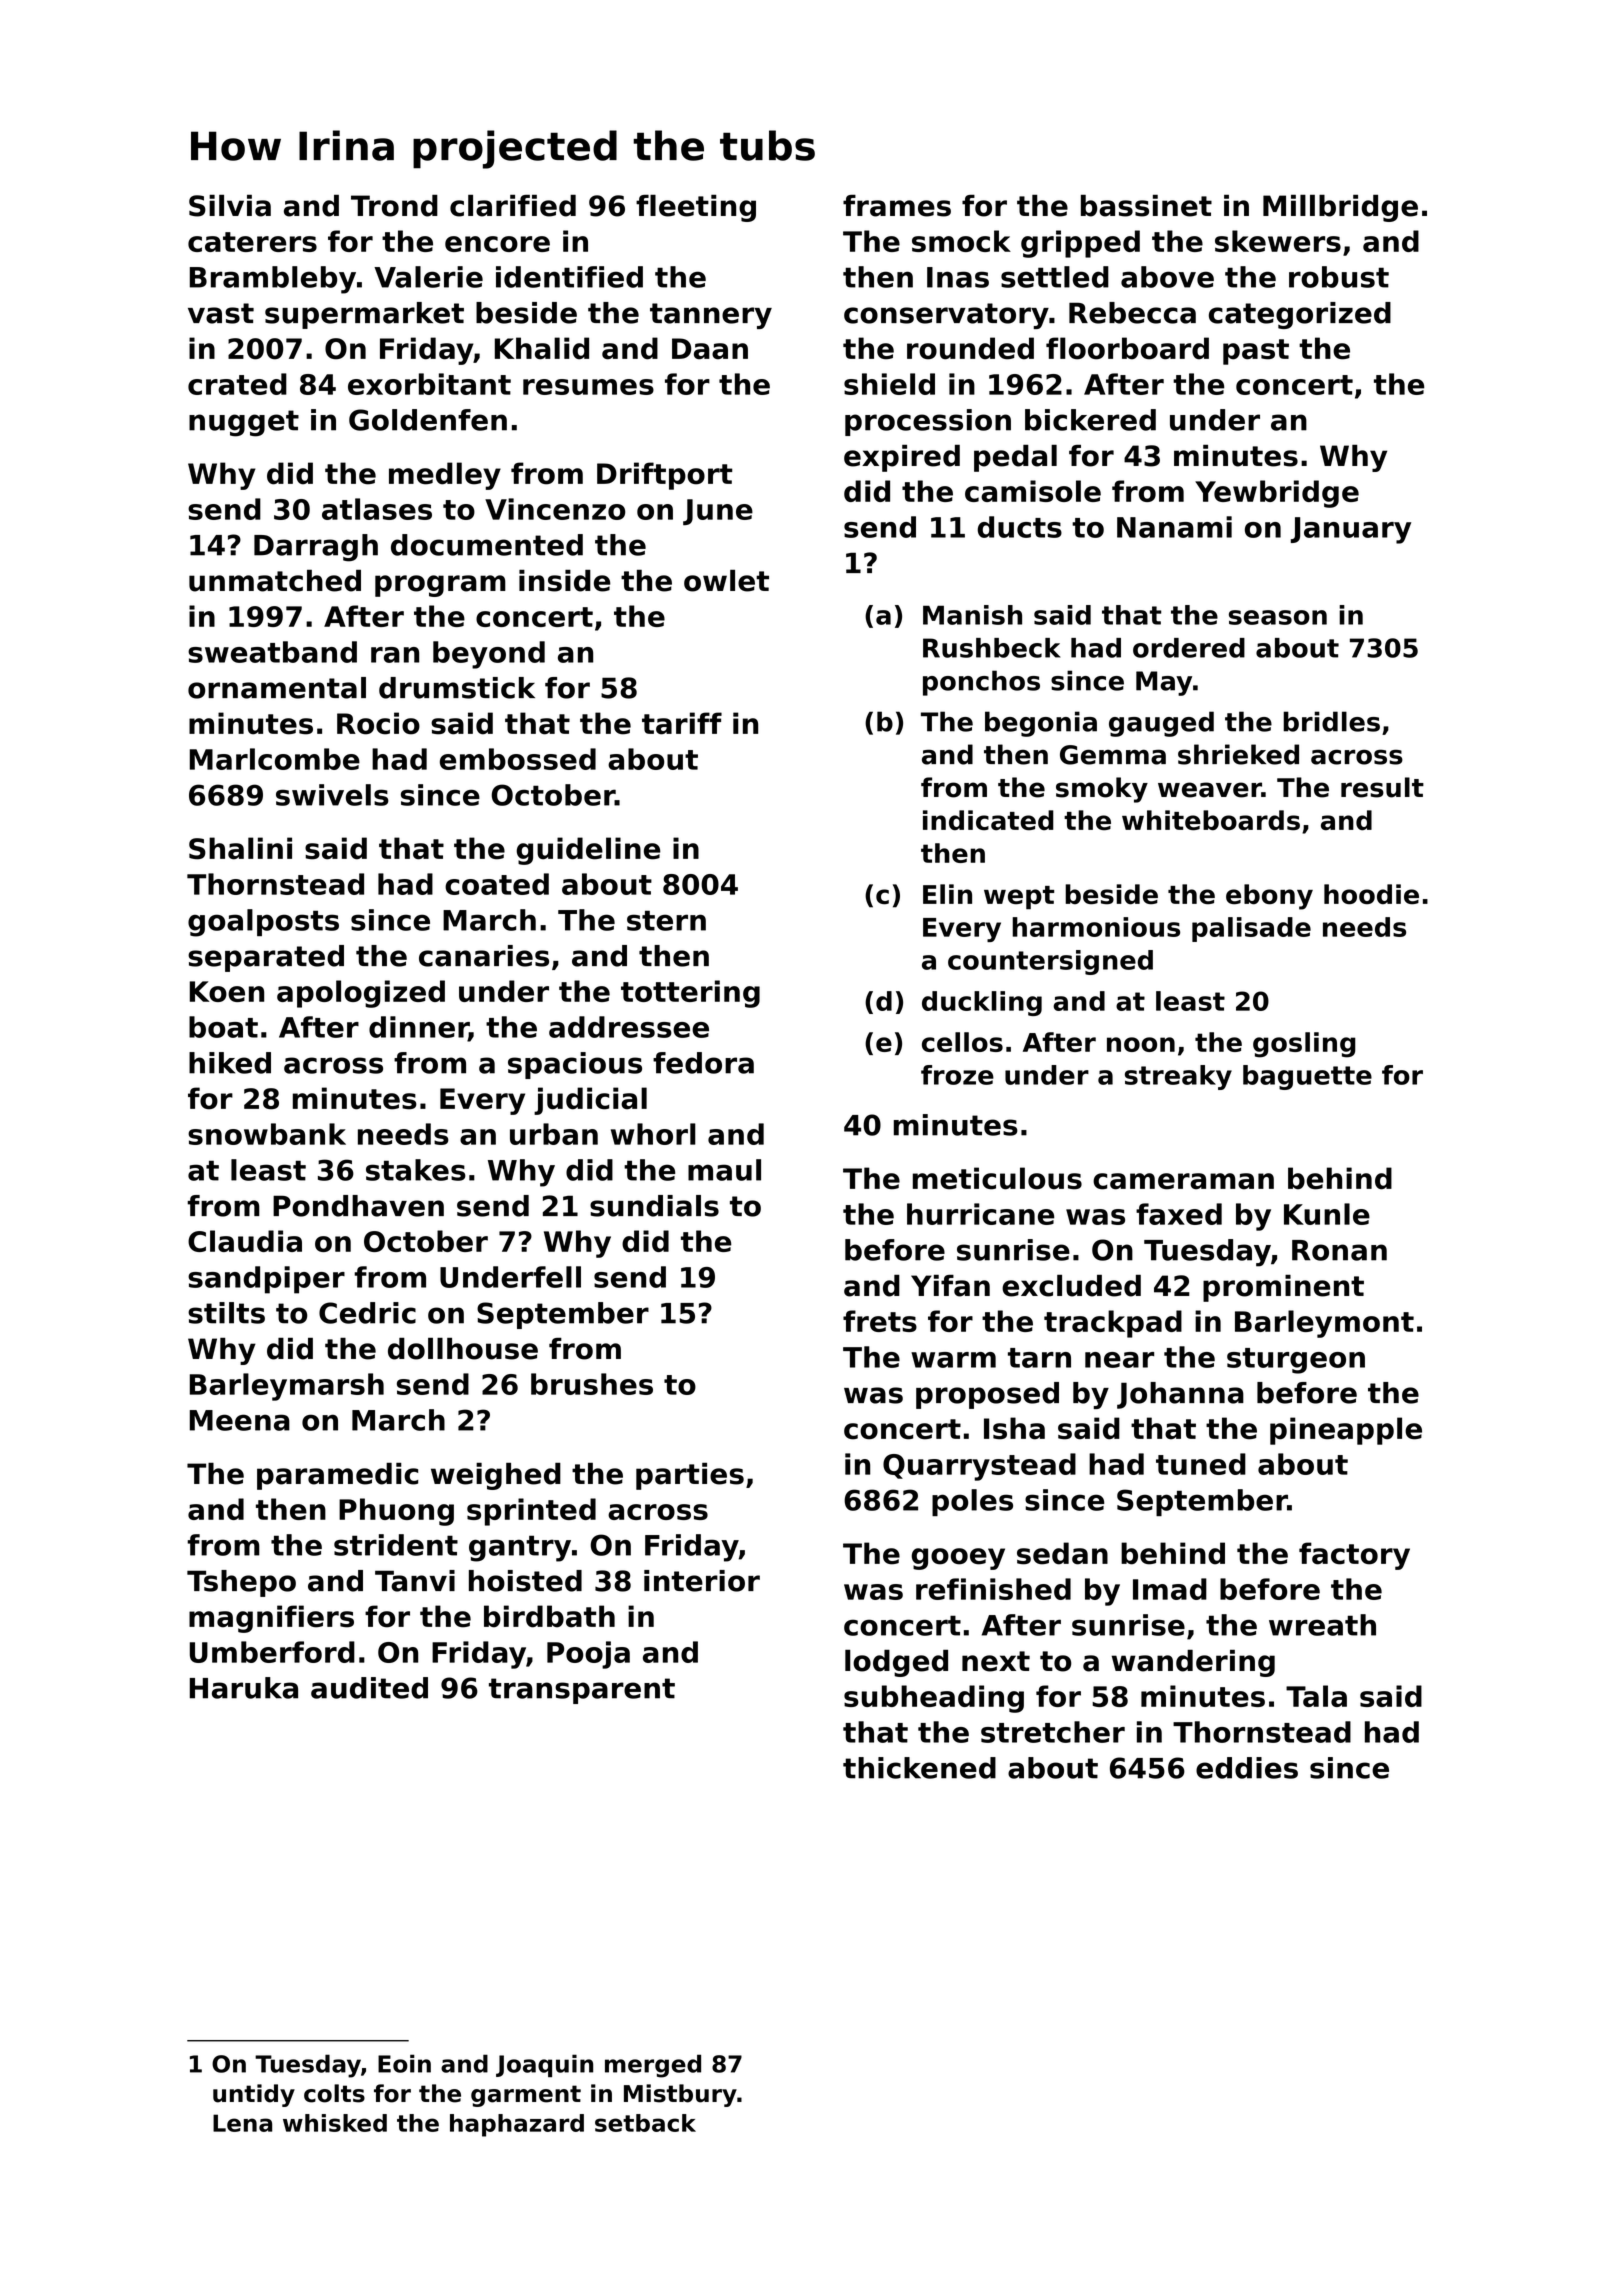  I want to click on hiked, so click(230, 1063).
